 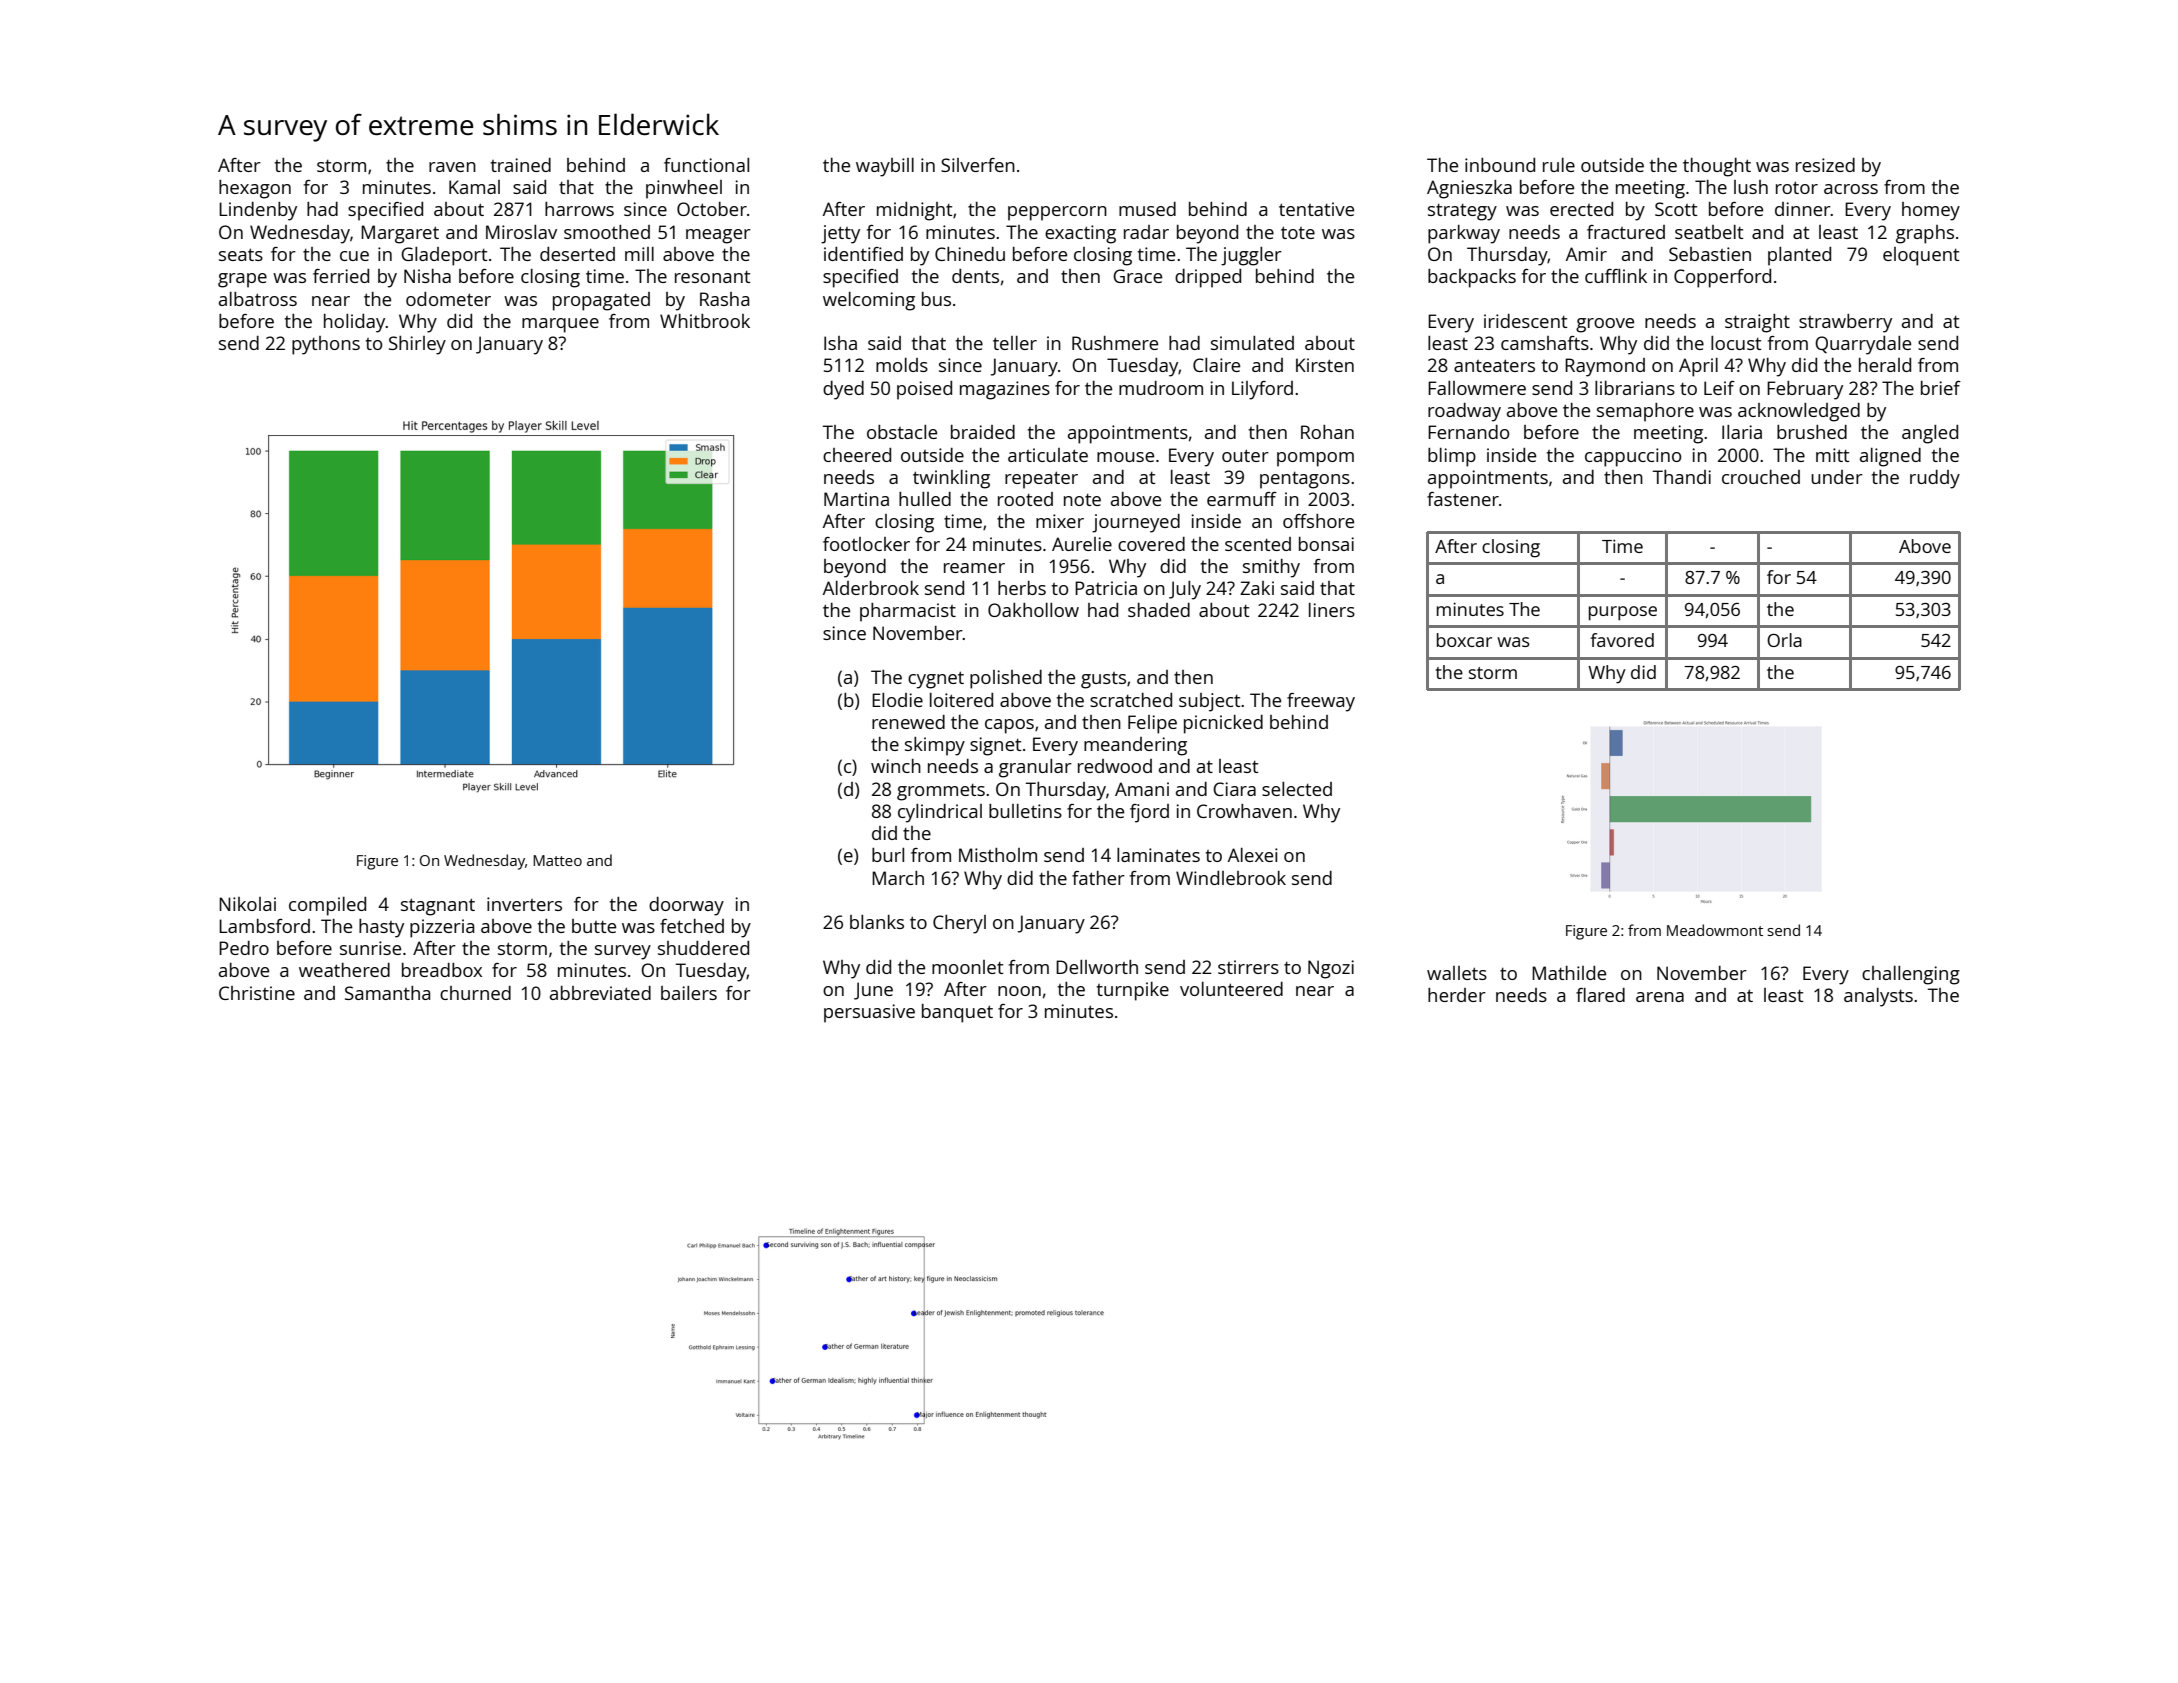 I want to click on raven, so click(x=452, y=167).
